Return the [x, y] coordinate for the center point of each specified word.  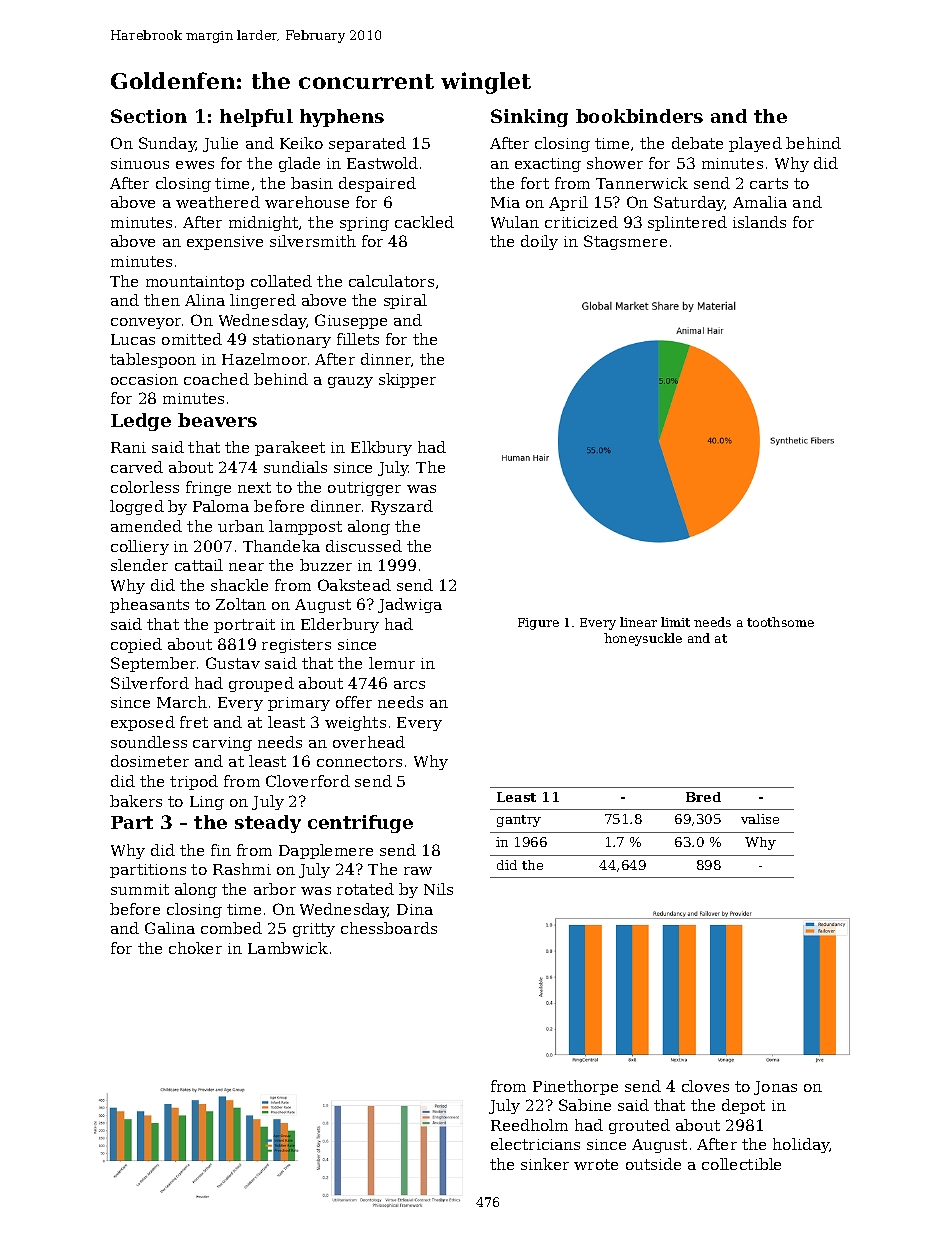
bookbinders [639, 116]
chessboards [389, 928]
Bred [703, 797]
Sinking [529, 118]
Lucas [133, 339]
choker [195, 948]
